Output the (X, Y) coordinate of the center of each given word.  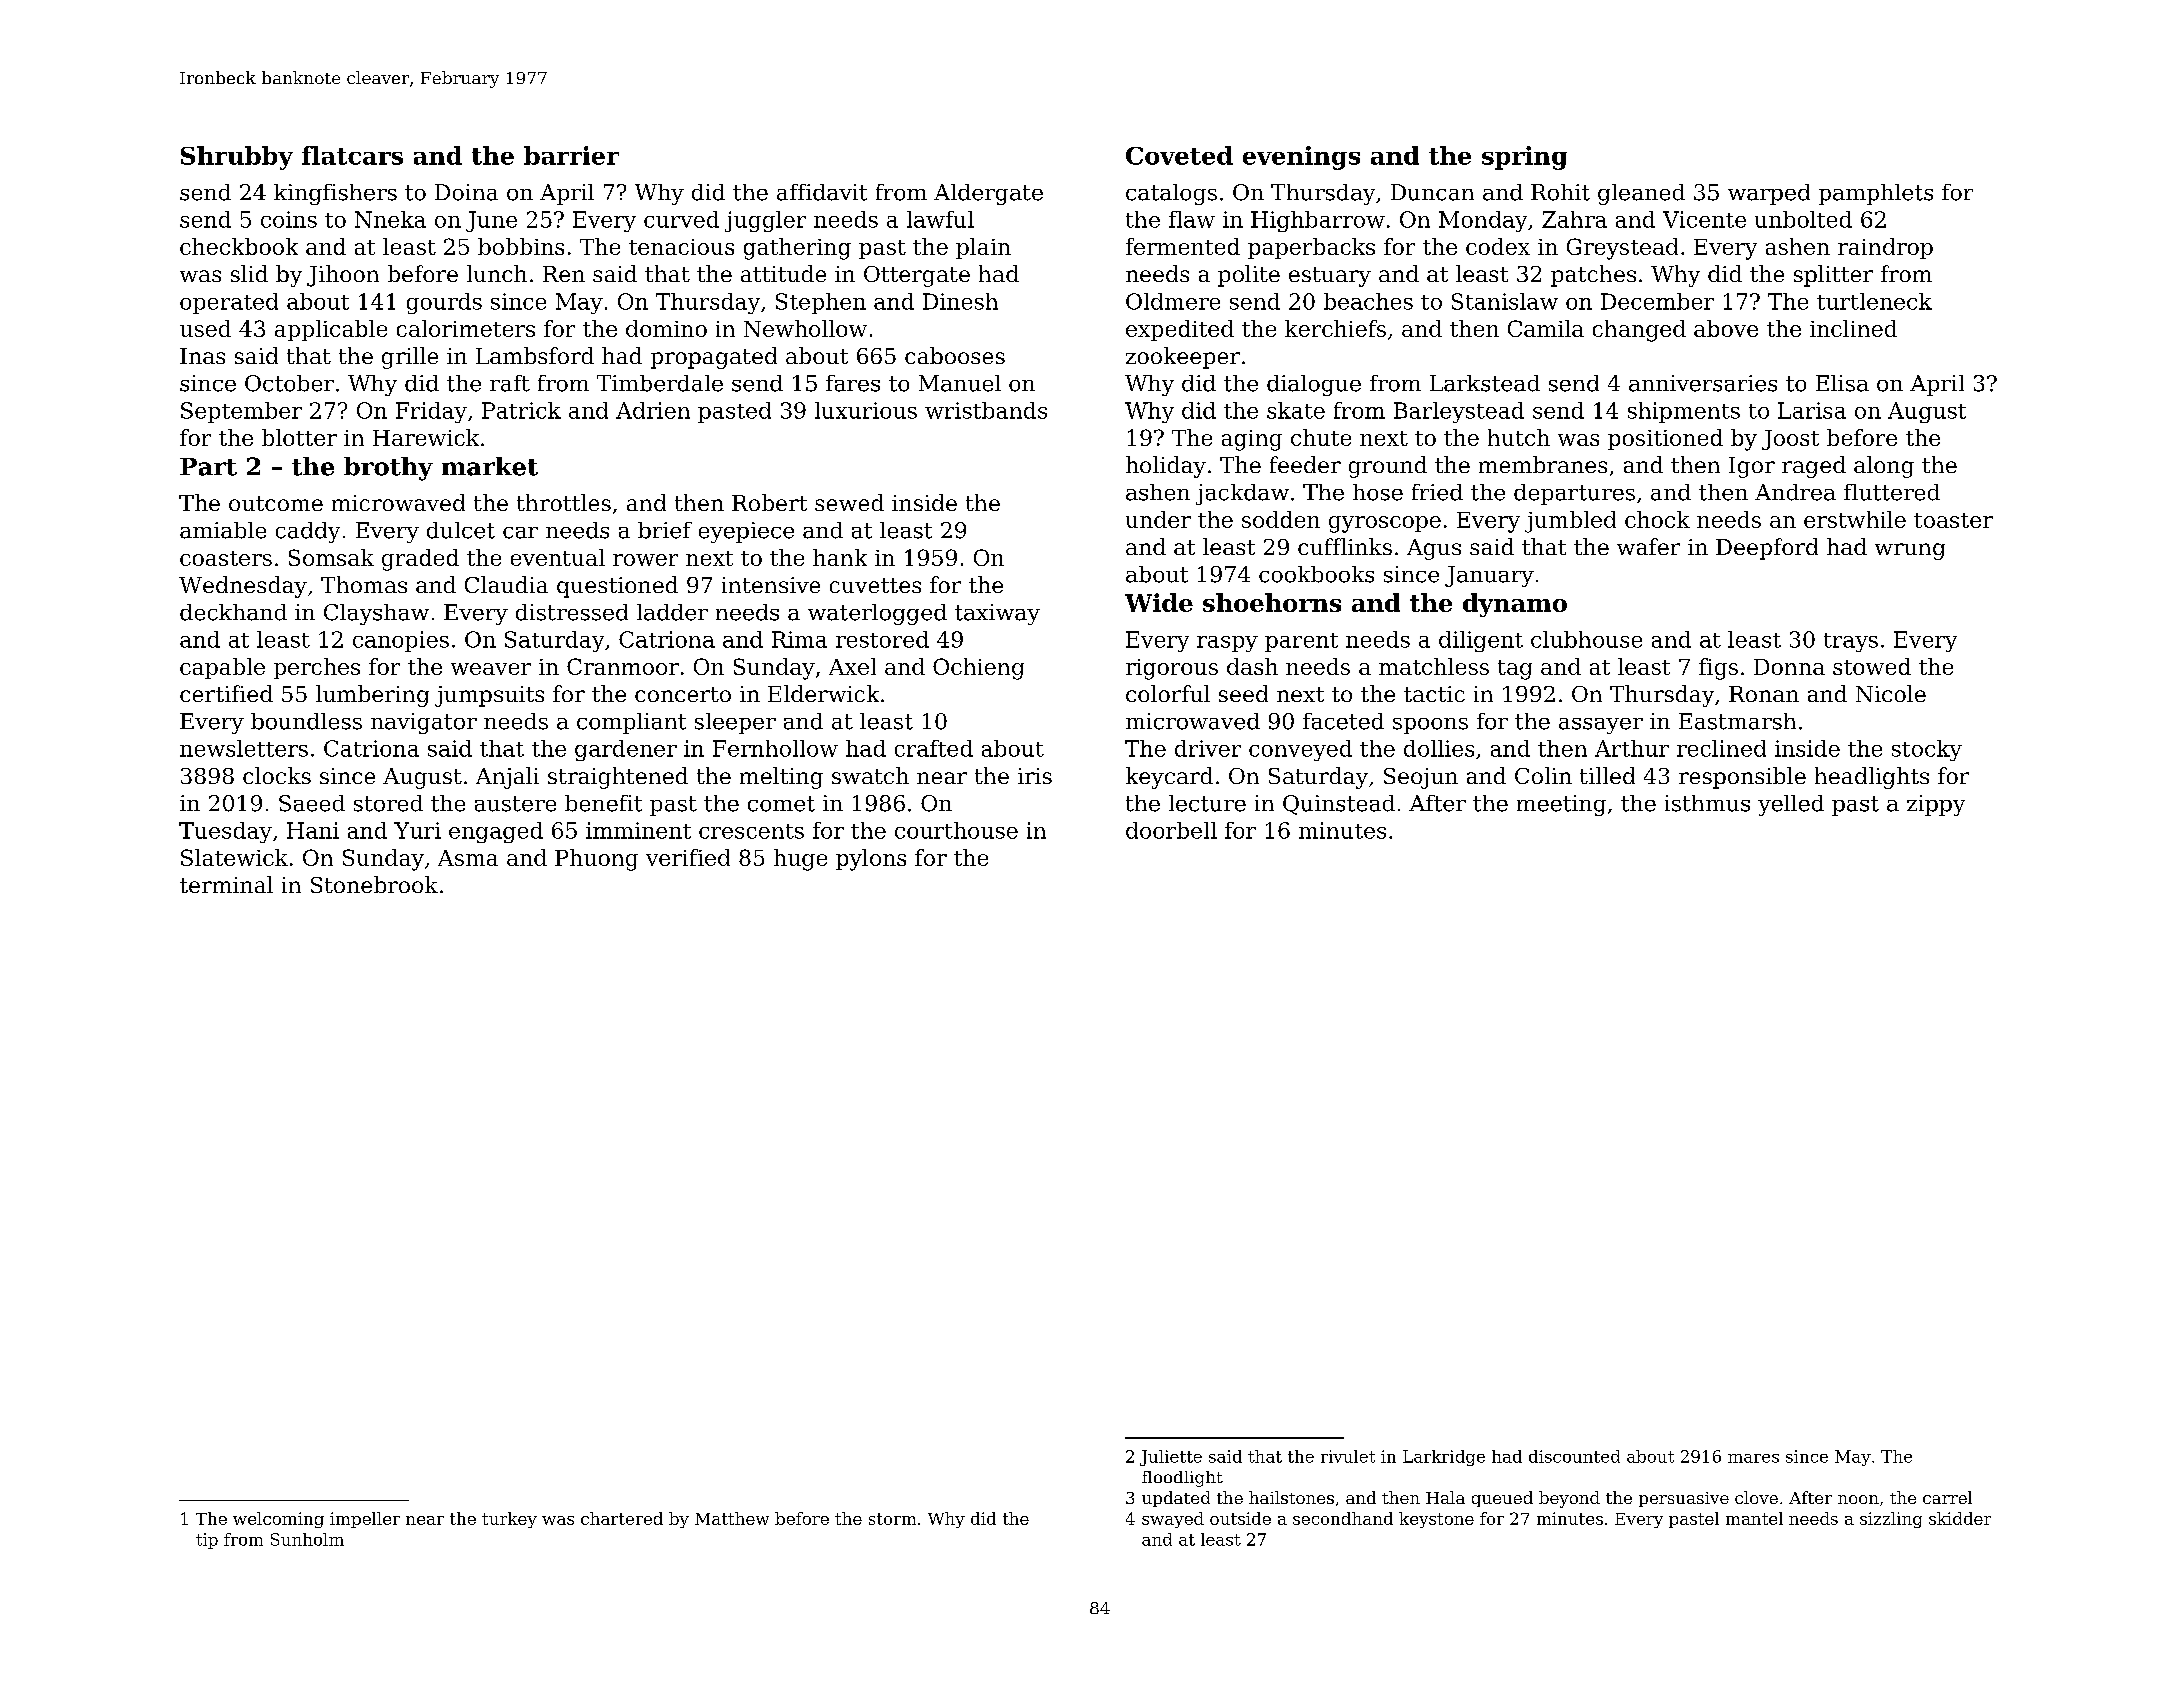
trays (1851, 642)
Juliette (1171, 1458)
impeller (365, 1520)
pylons (871, 860)
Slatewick (234, 857)
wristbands (986, 410)
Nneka (390, 219)
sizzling (1891, 1520)
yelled (1791, 805)
